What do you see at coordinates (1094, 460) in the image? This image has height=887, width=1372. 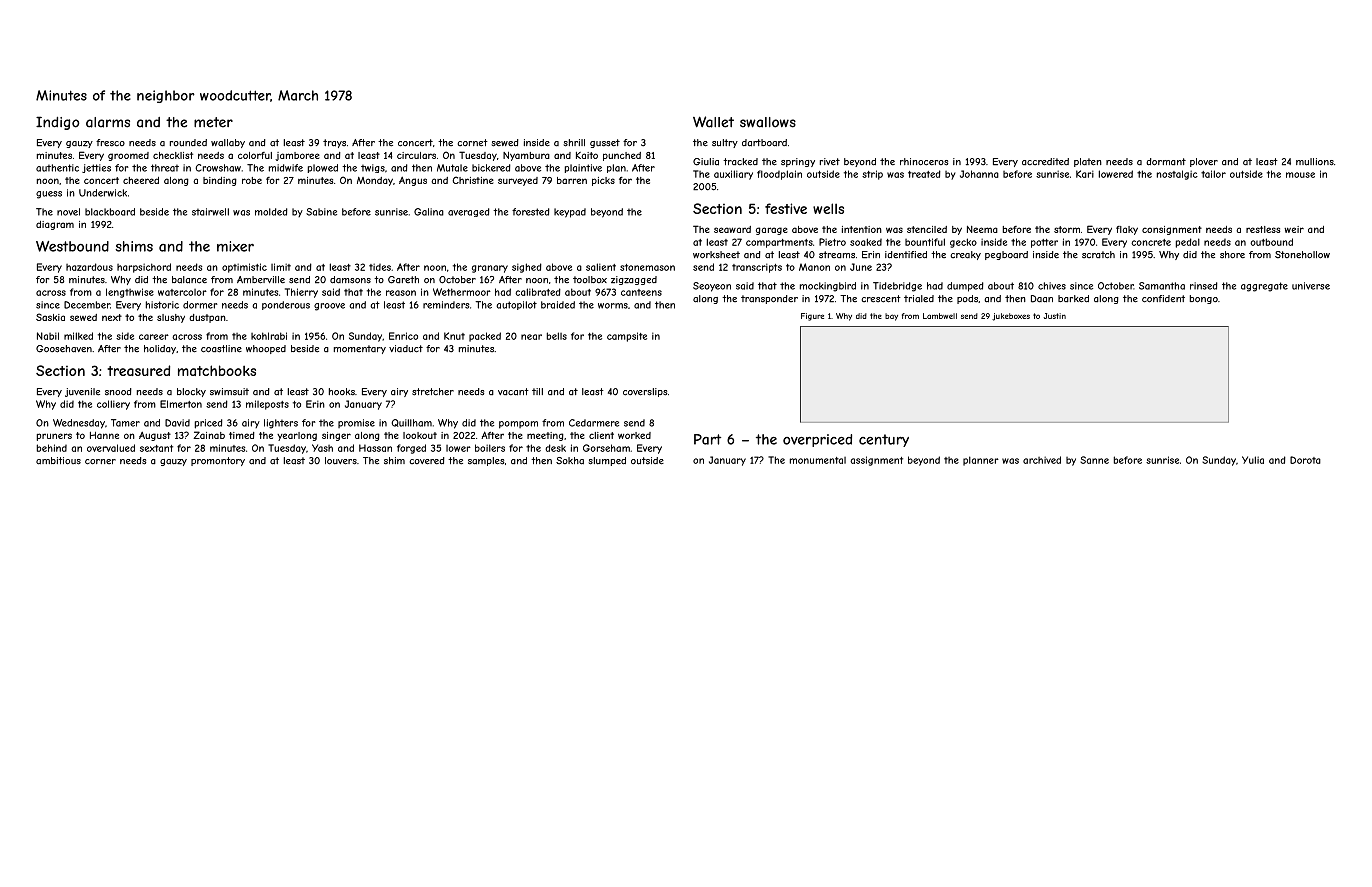 I see `Sanne` at bounding box center [1094, 460].
